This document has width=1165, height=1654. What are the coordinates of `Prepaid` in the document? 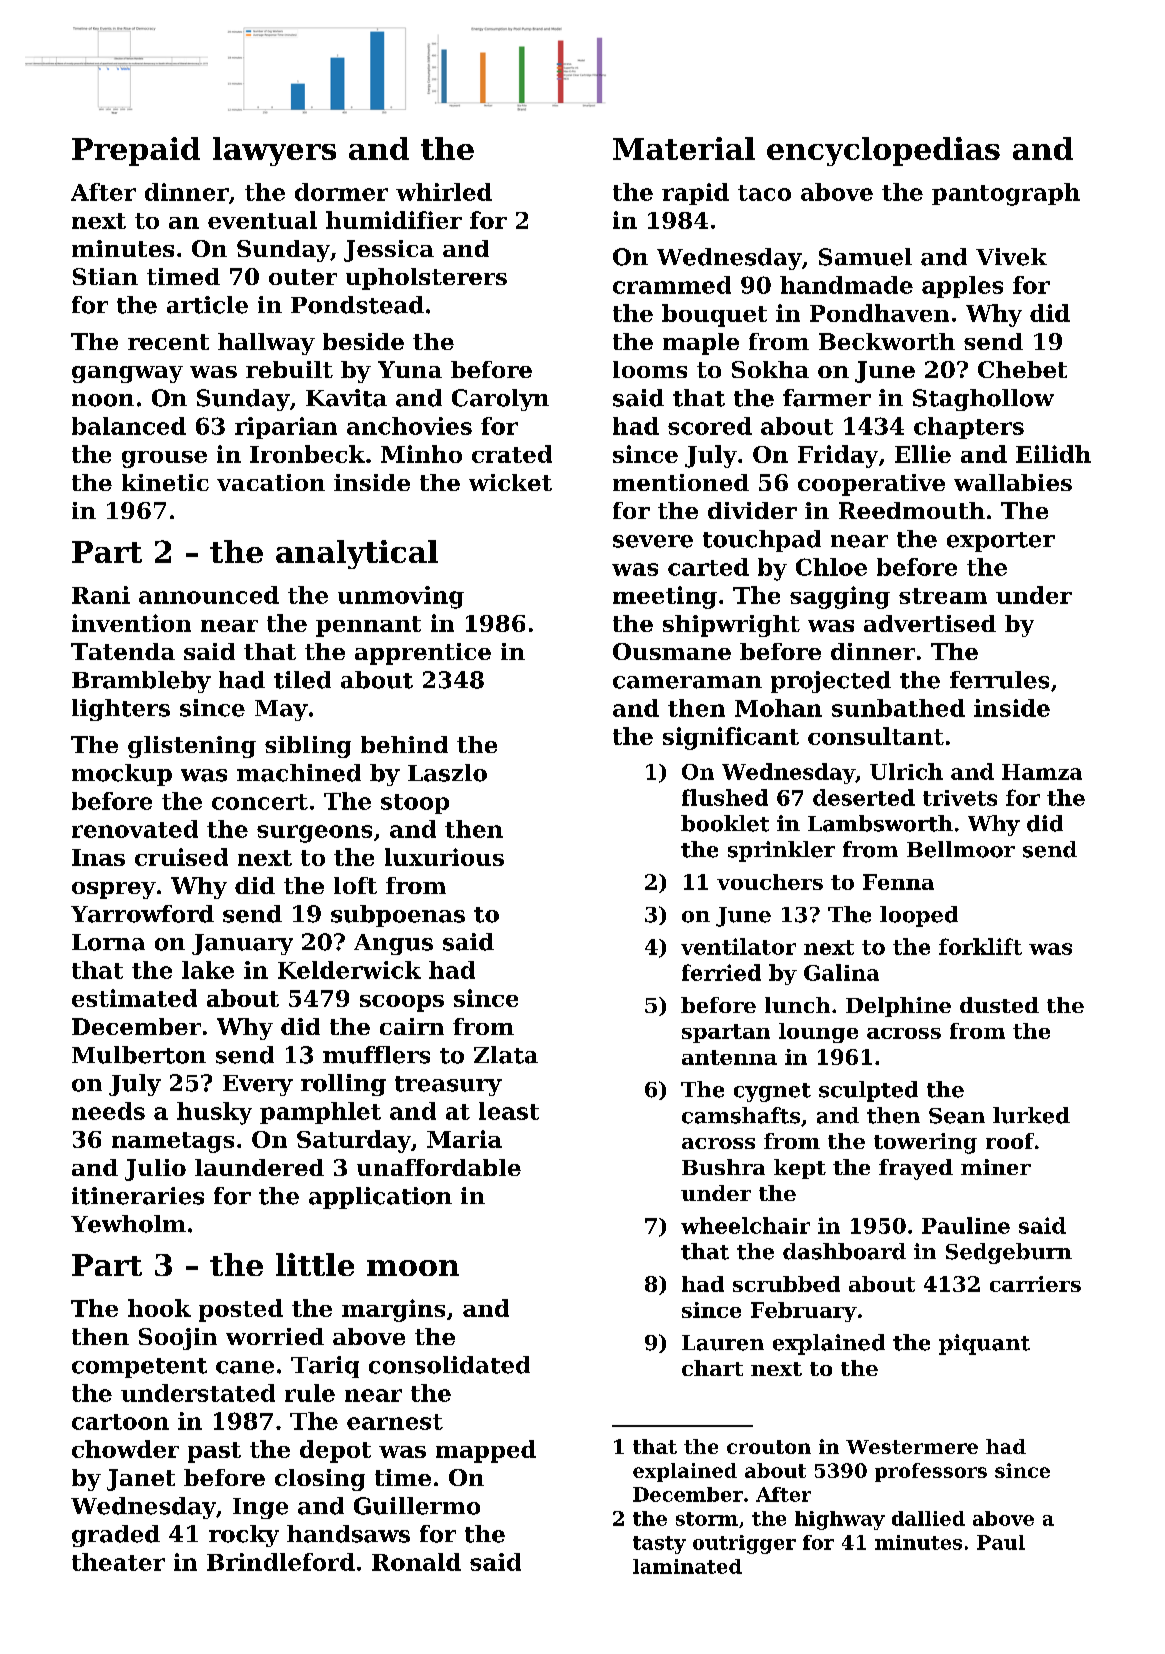 It's located at (136, 151).
